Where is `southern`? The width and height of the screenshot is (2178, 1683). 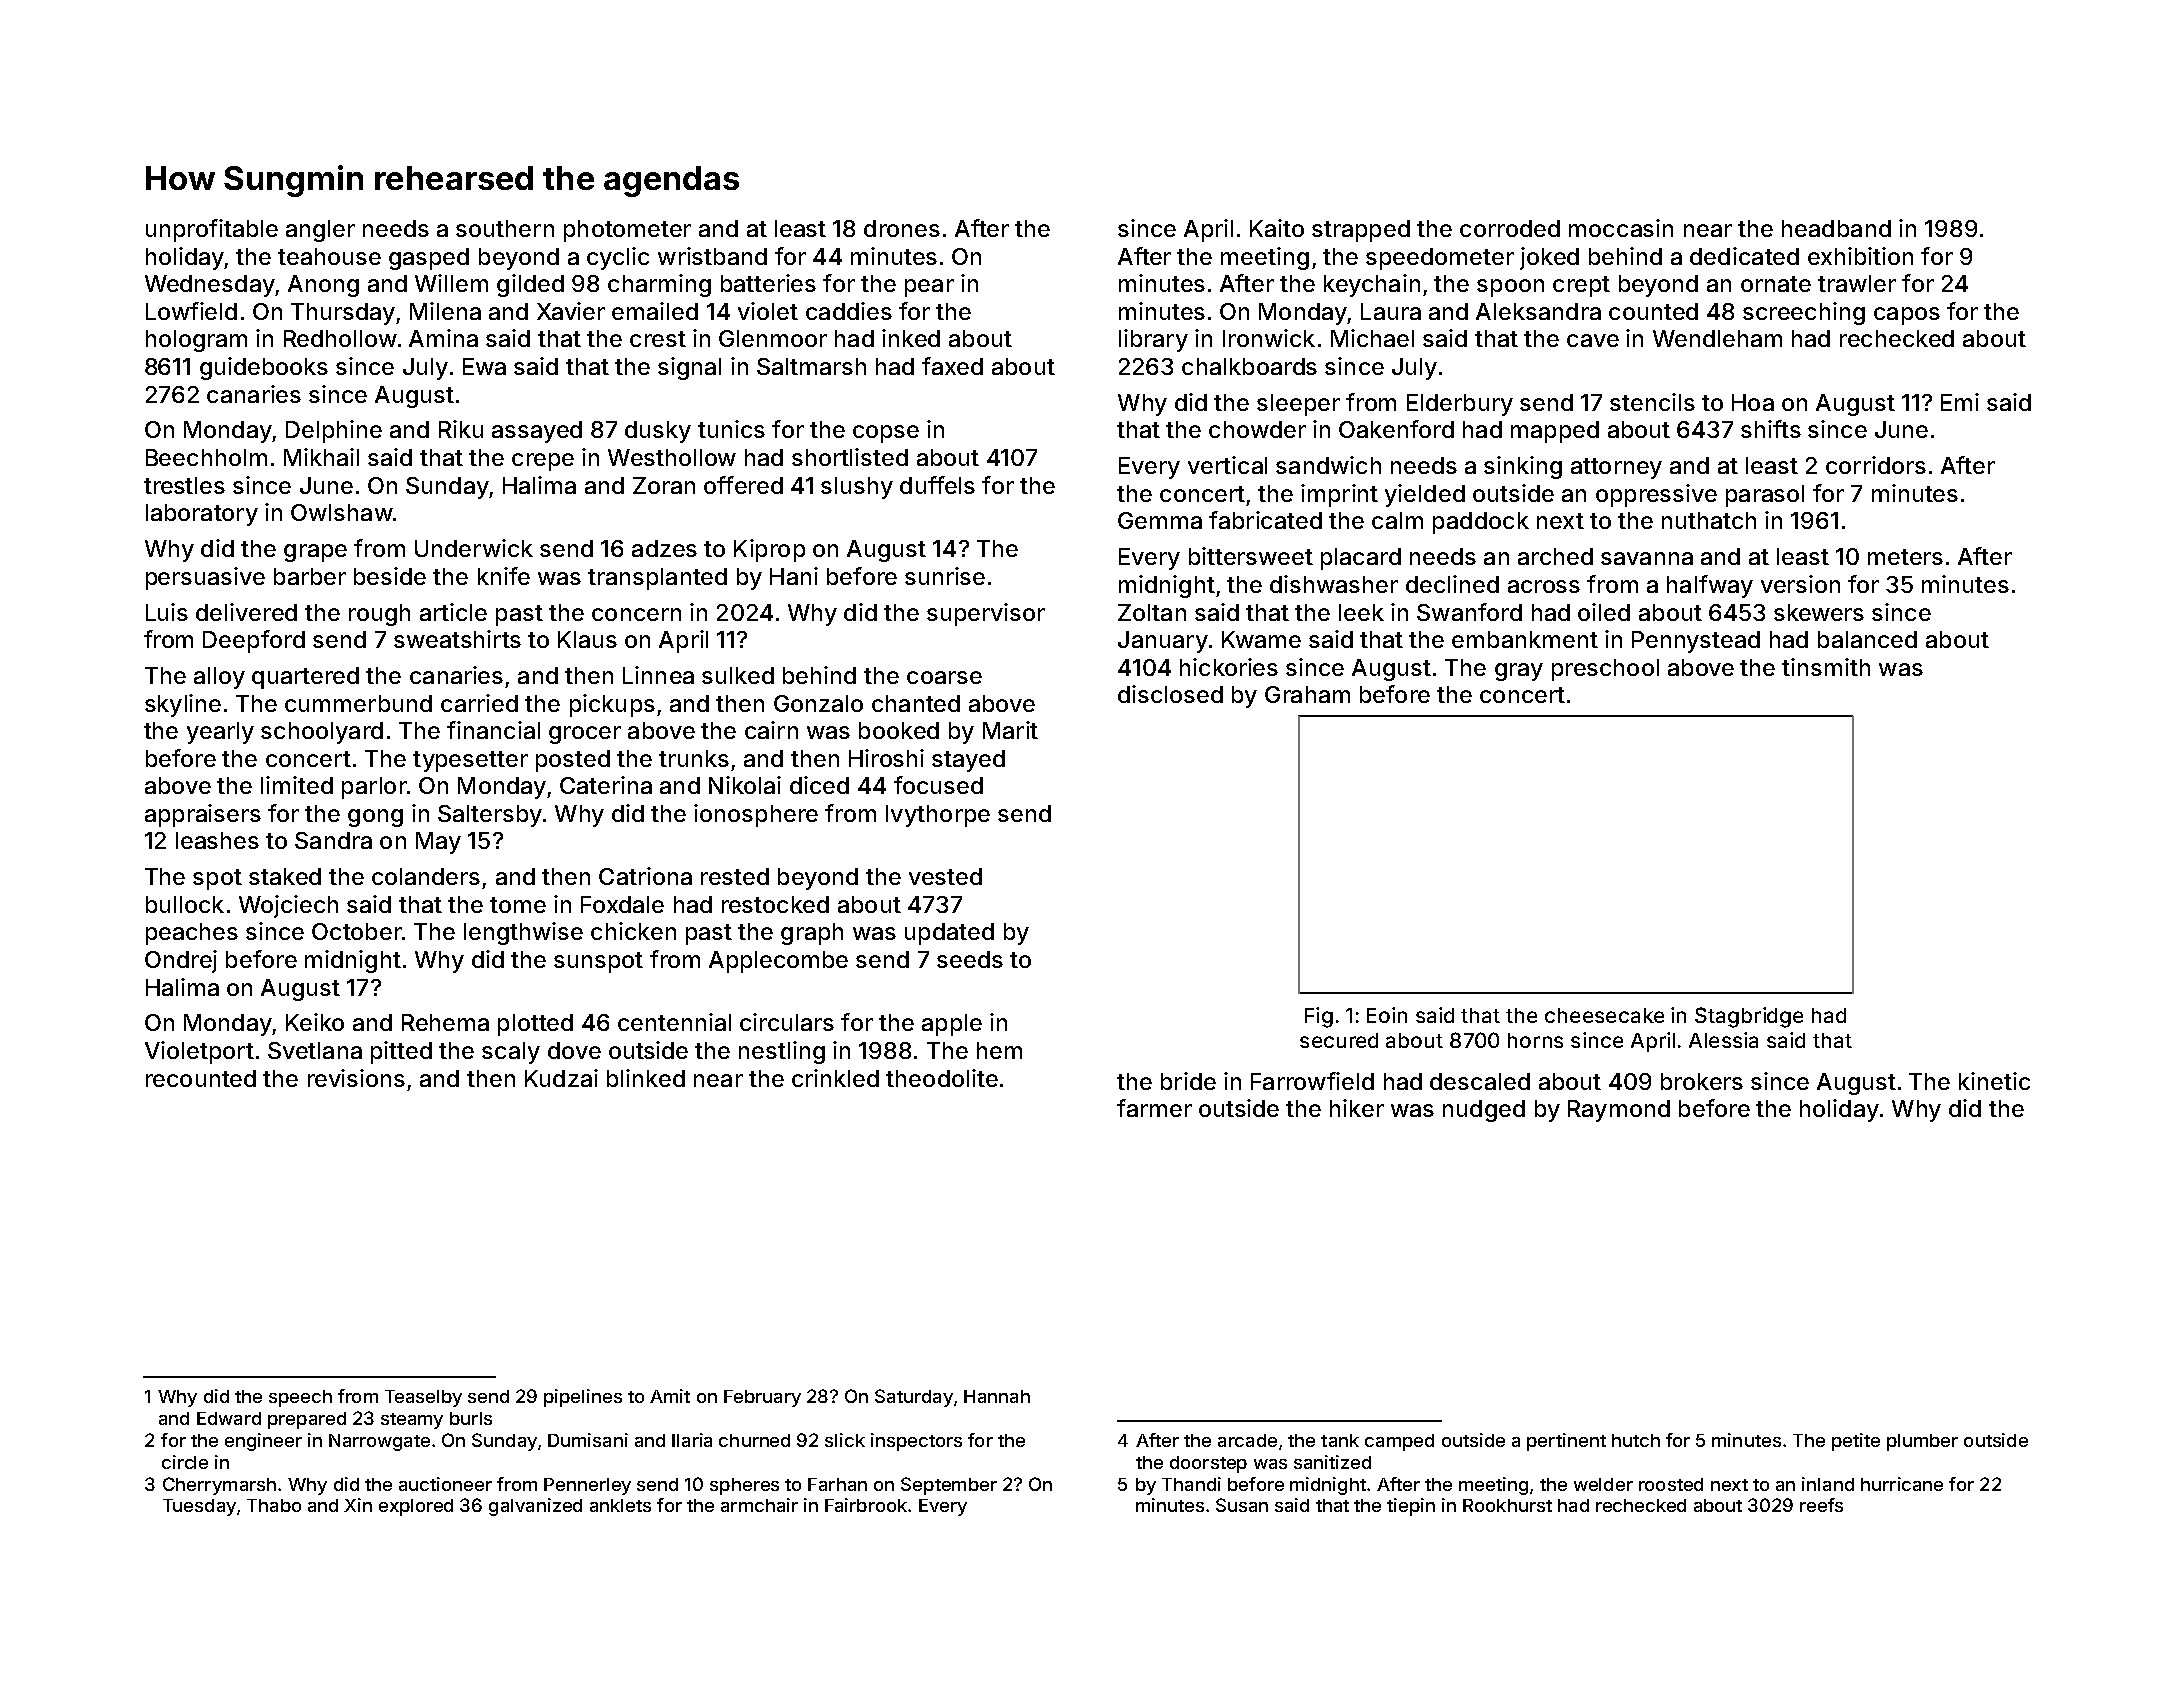
southern is located at coordinates (505, 228).
